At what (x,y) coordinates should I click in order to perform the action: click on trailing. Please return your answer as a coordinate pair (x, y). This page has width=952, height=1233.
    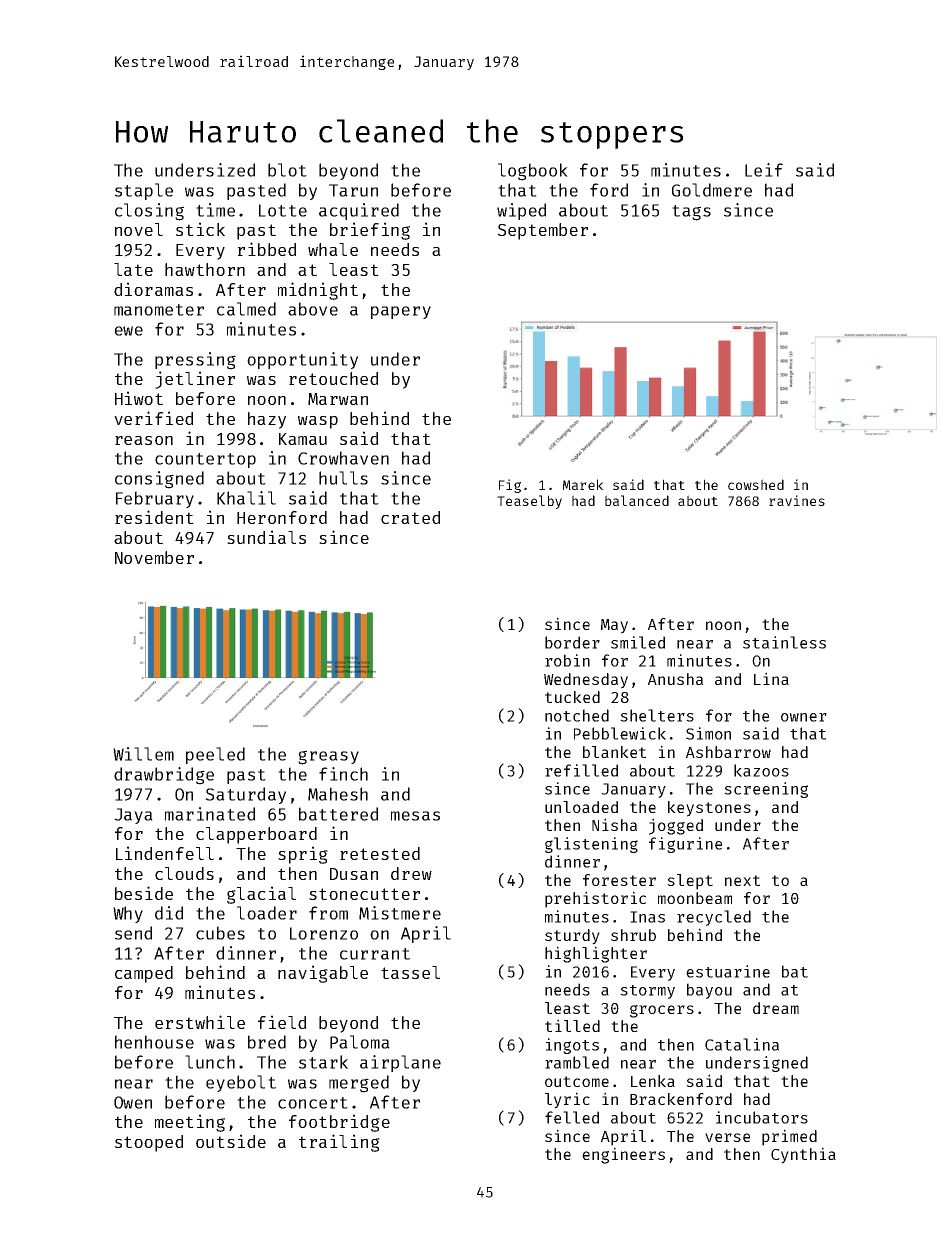
    Looking at the image, I should click on (339, 1143).
